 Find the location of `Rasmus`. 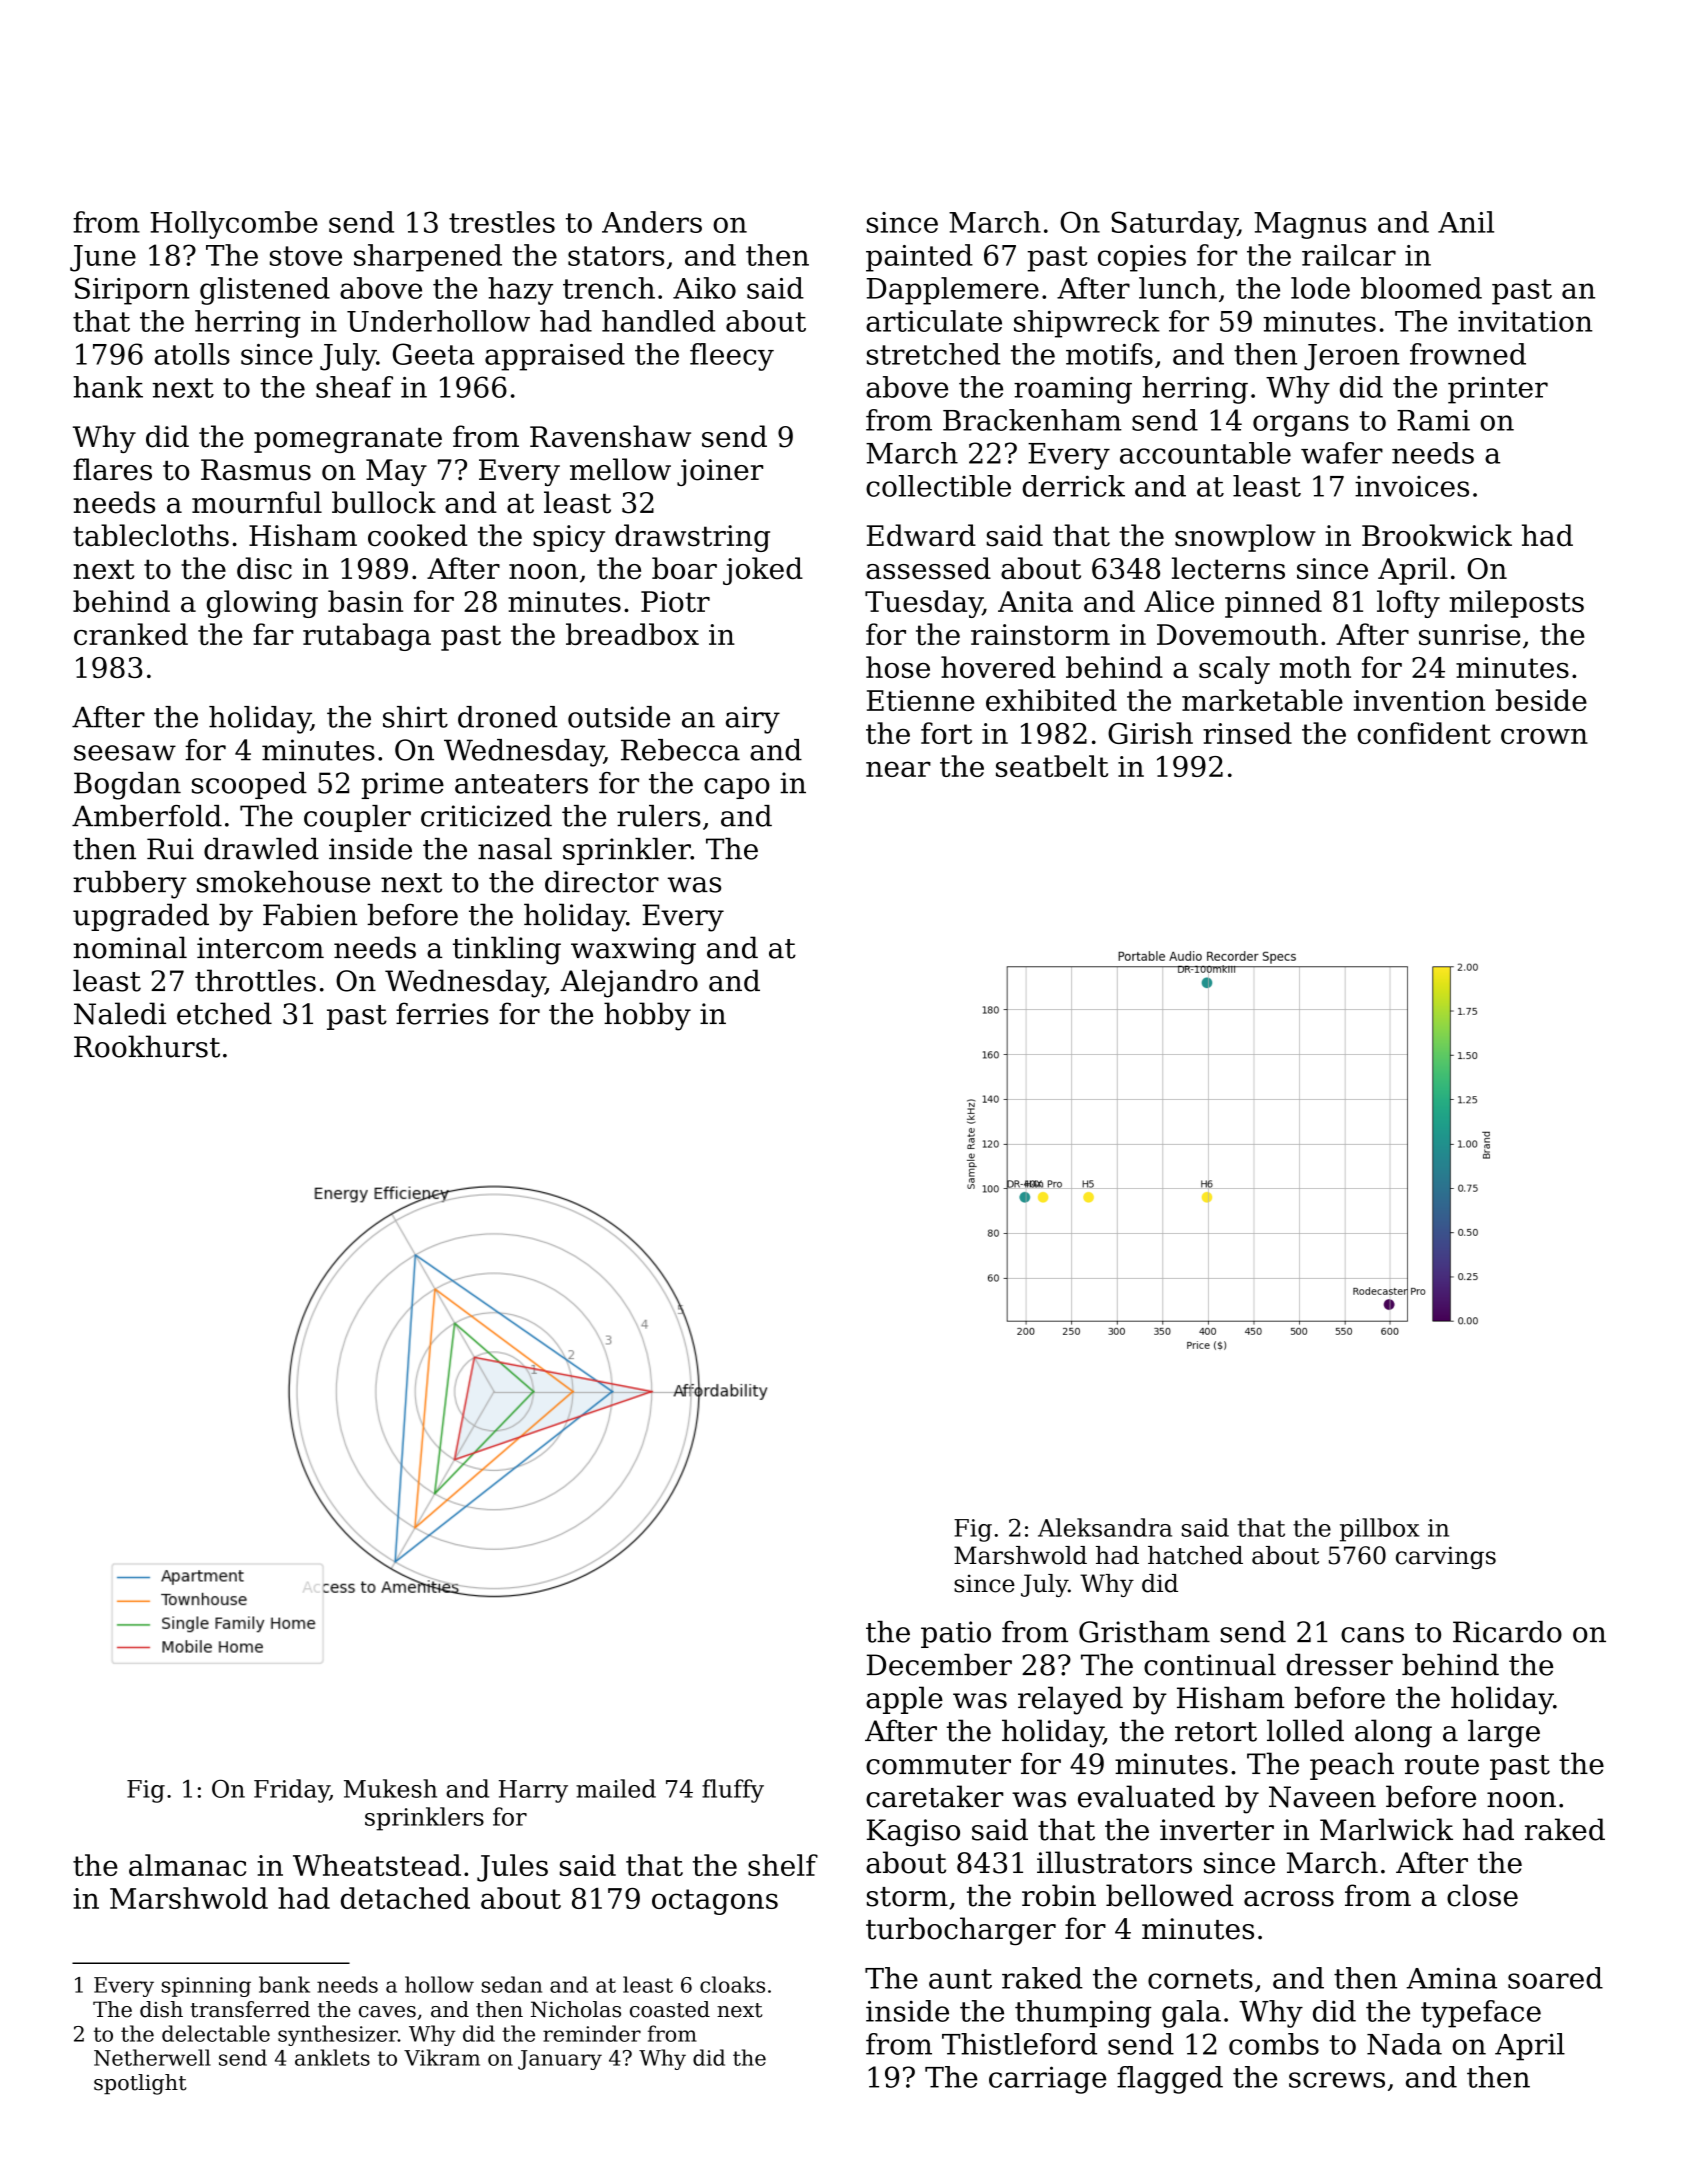

Rasmus is located at coordinates (256, 470).
